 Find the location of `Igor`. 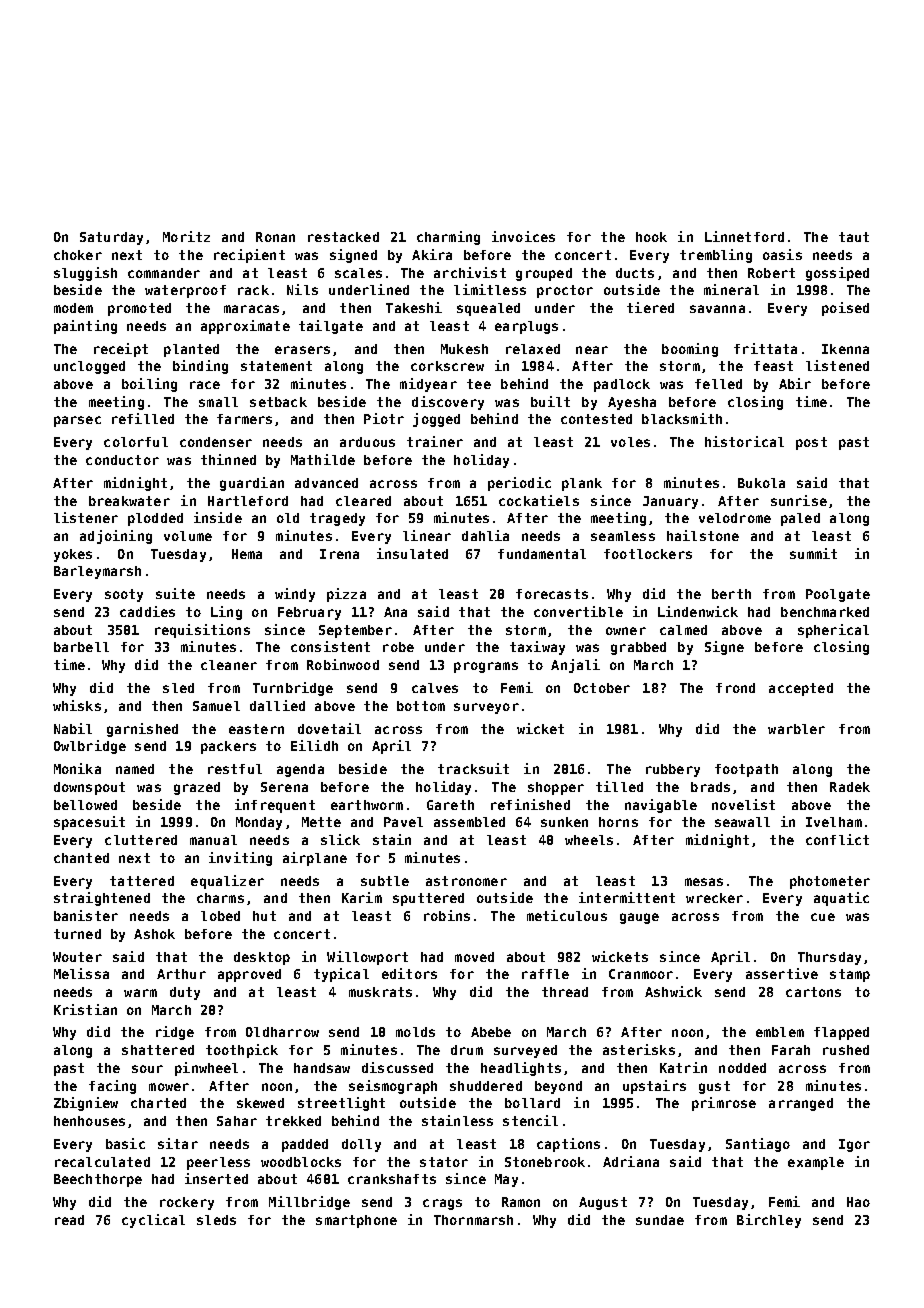

Igor is located at coordinates (854, 1145).
